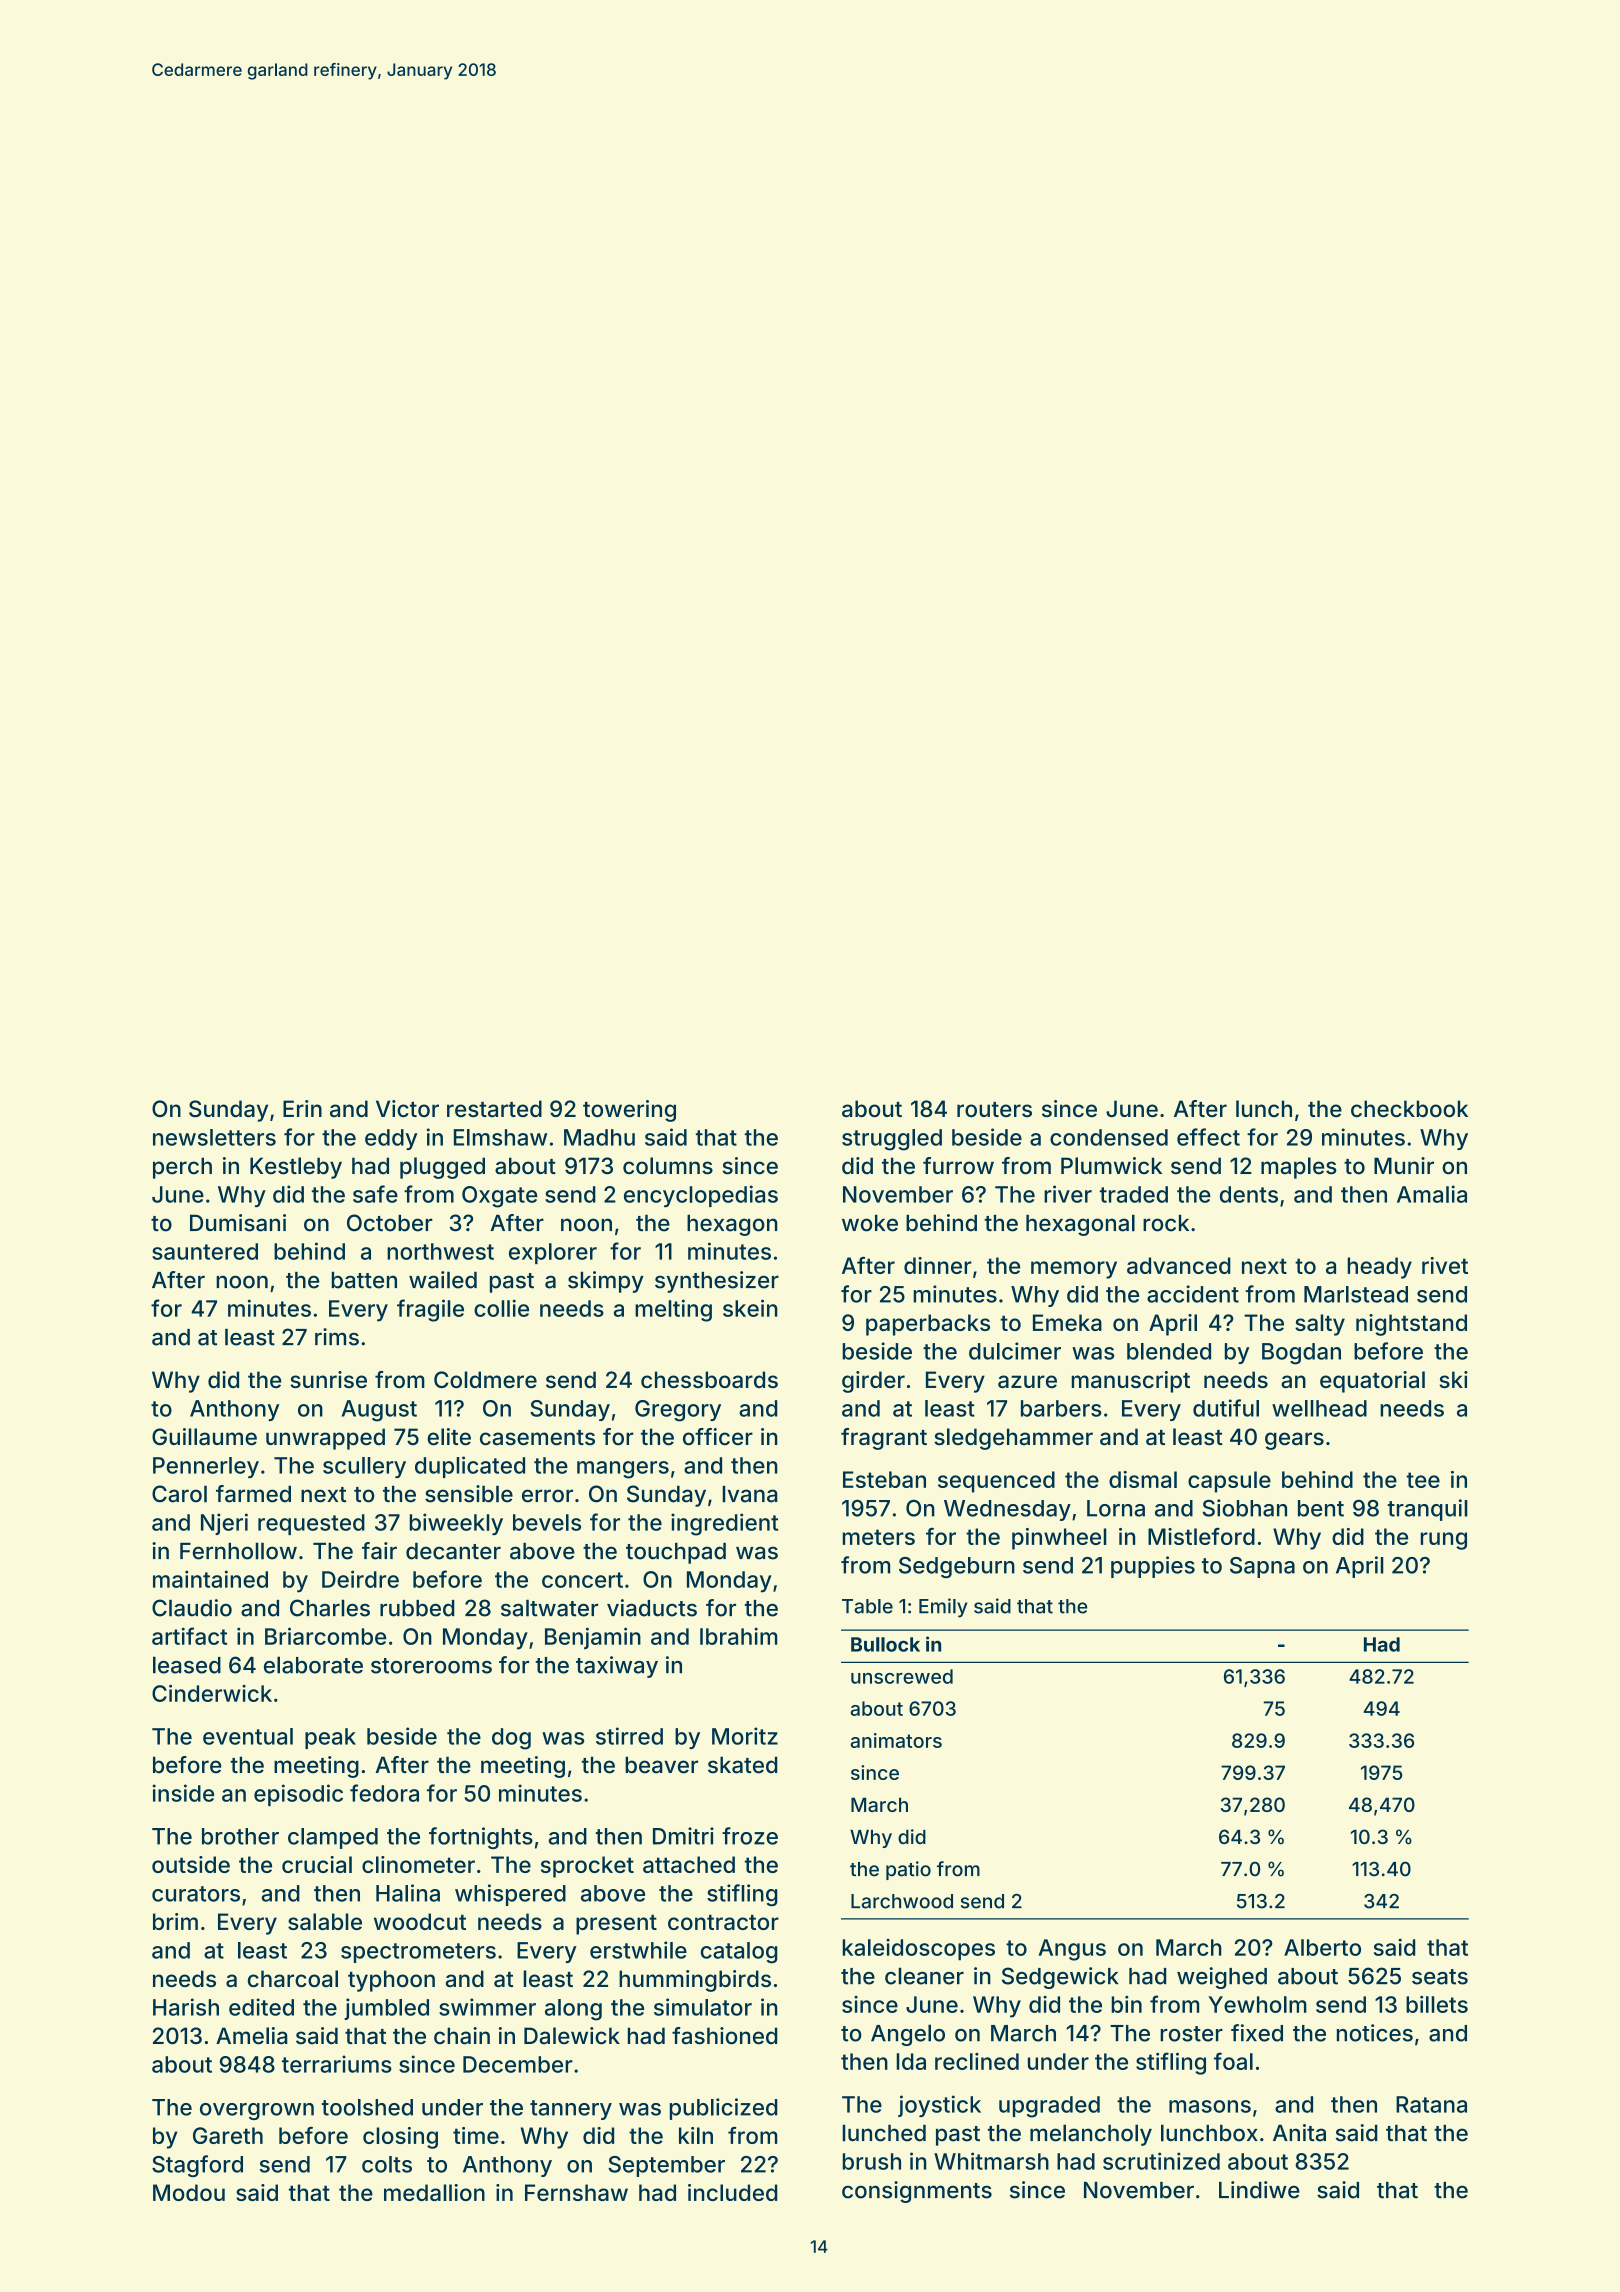 The image size is (1620, 2292). I want to click on Guillaume, so click(204, 1437).
